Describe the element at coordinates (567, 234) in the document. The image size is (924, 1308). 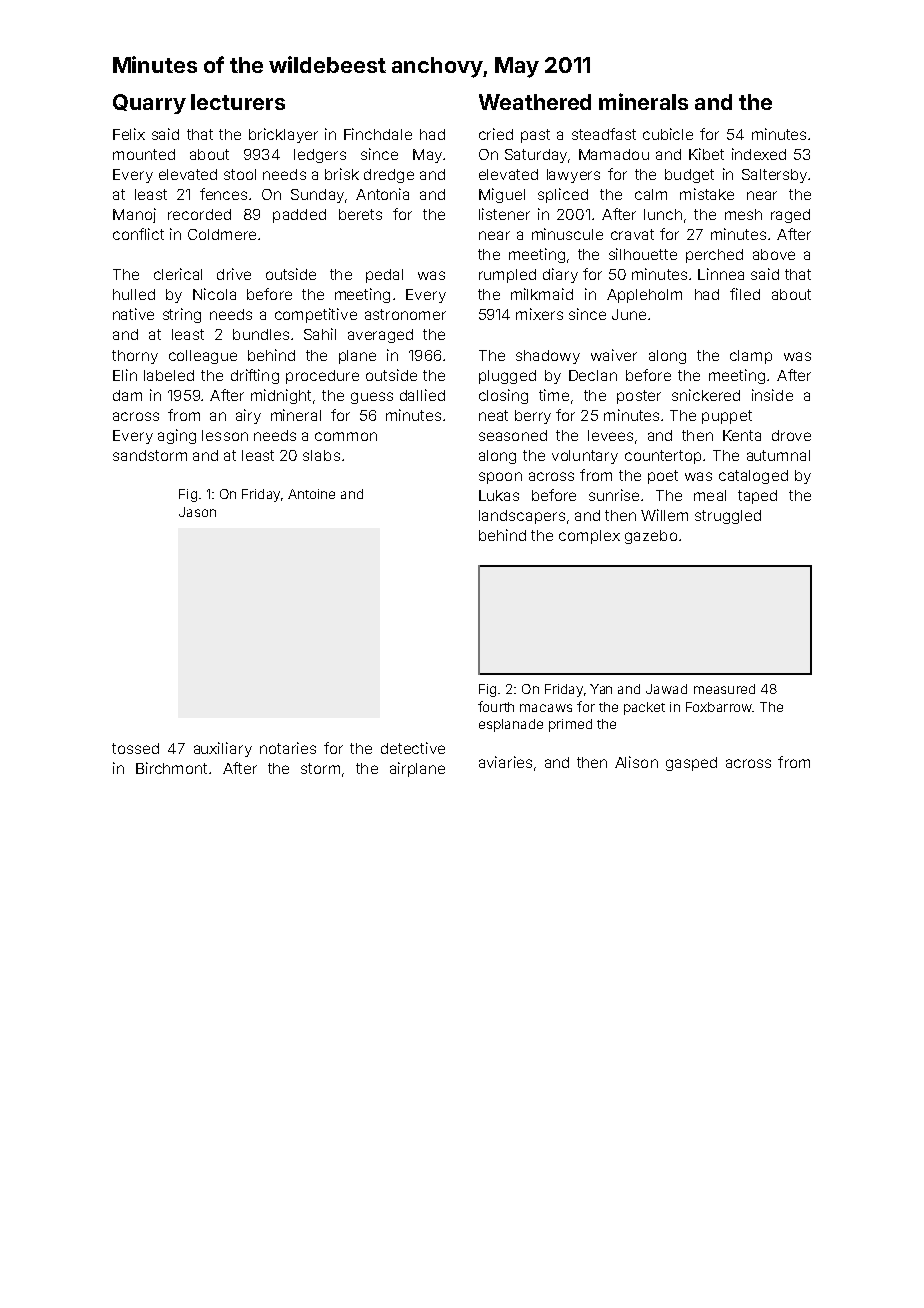
I see `minuscule` at that location.
